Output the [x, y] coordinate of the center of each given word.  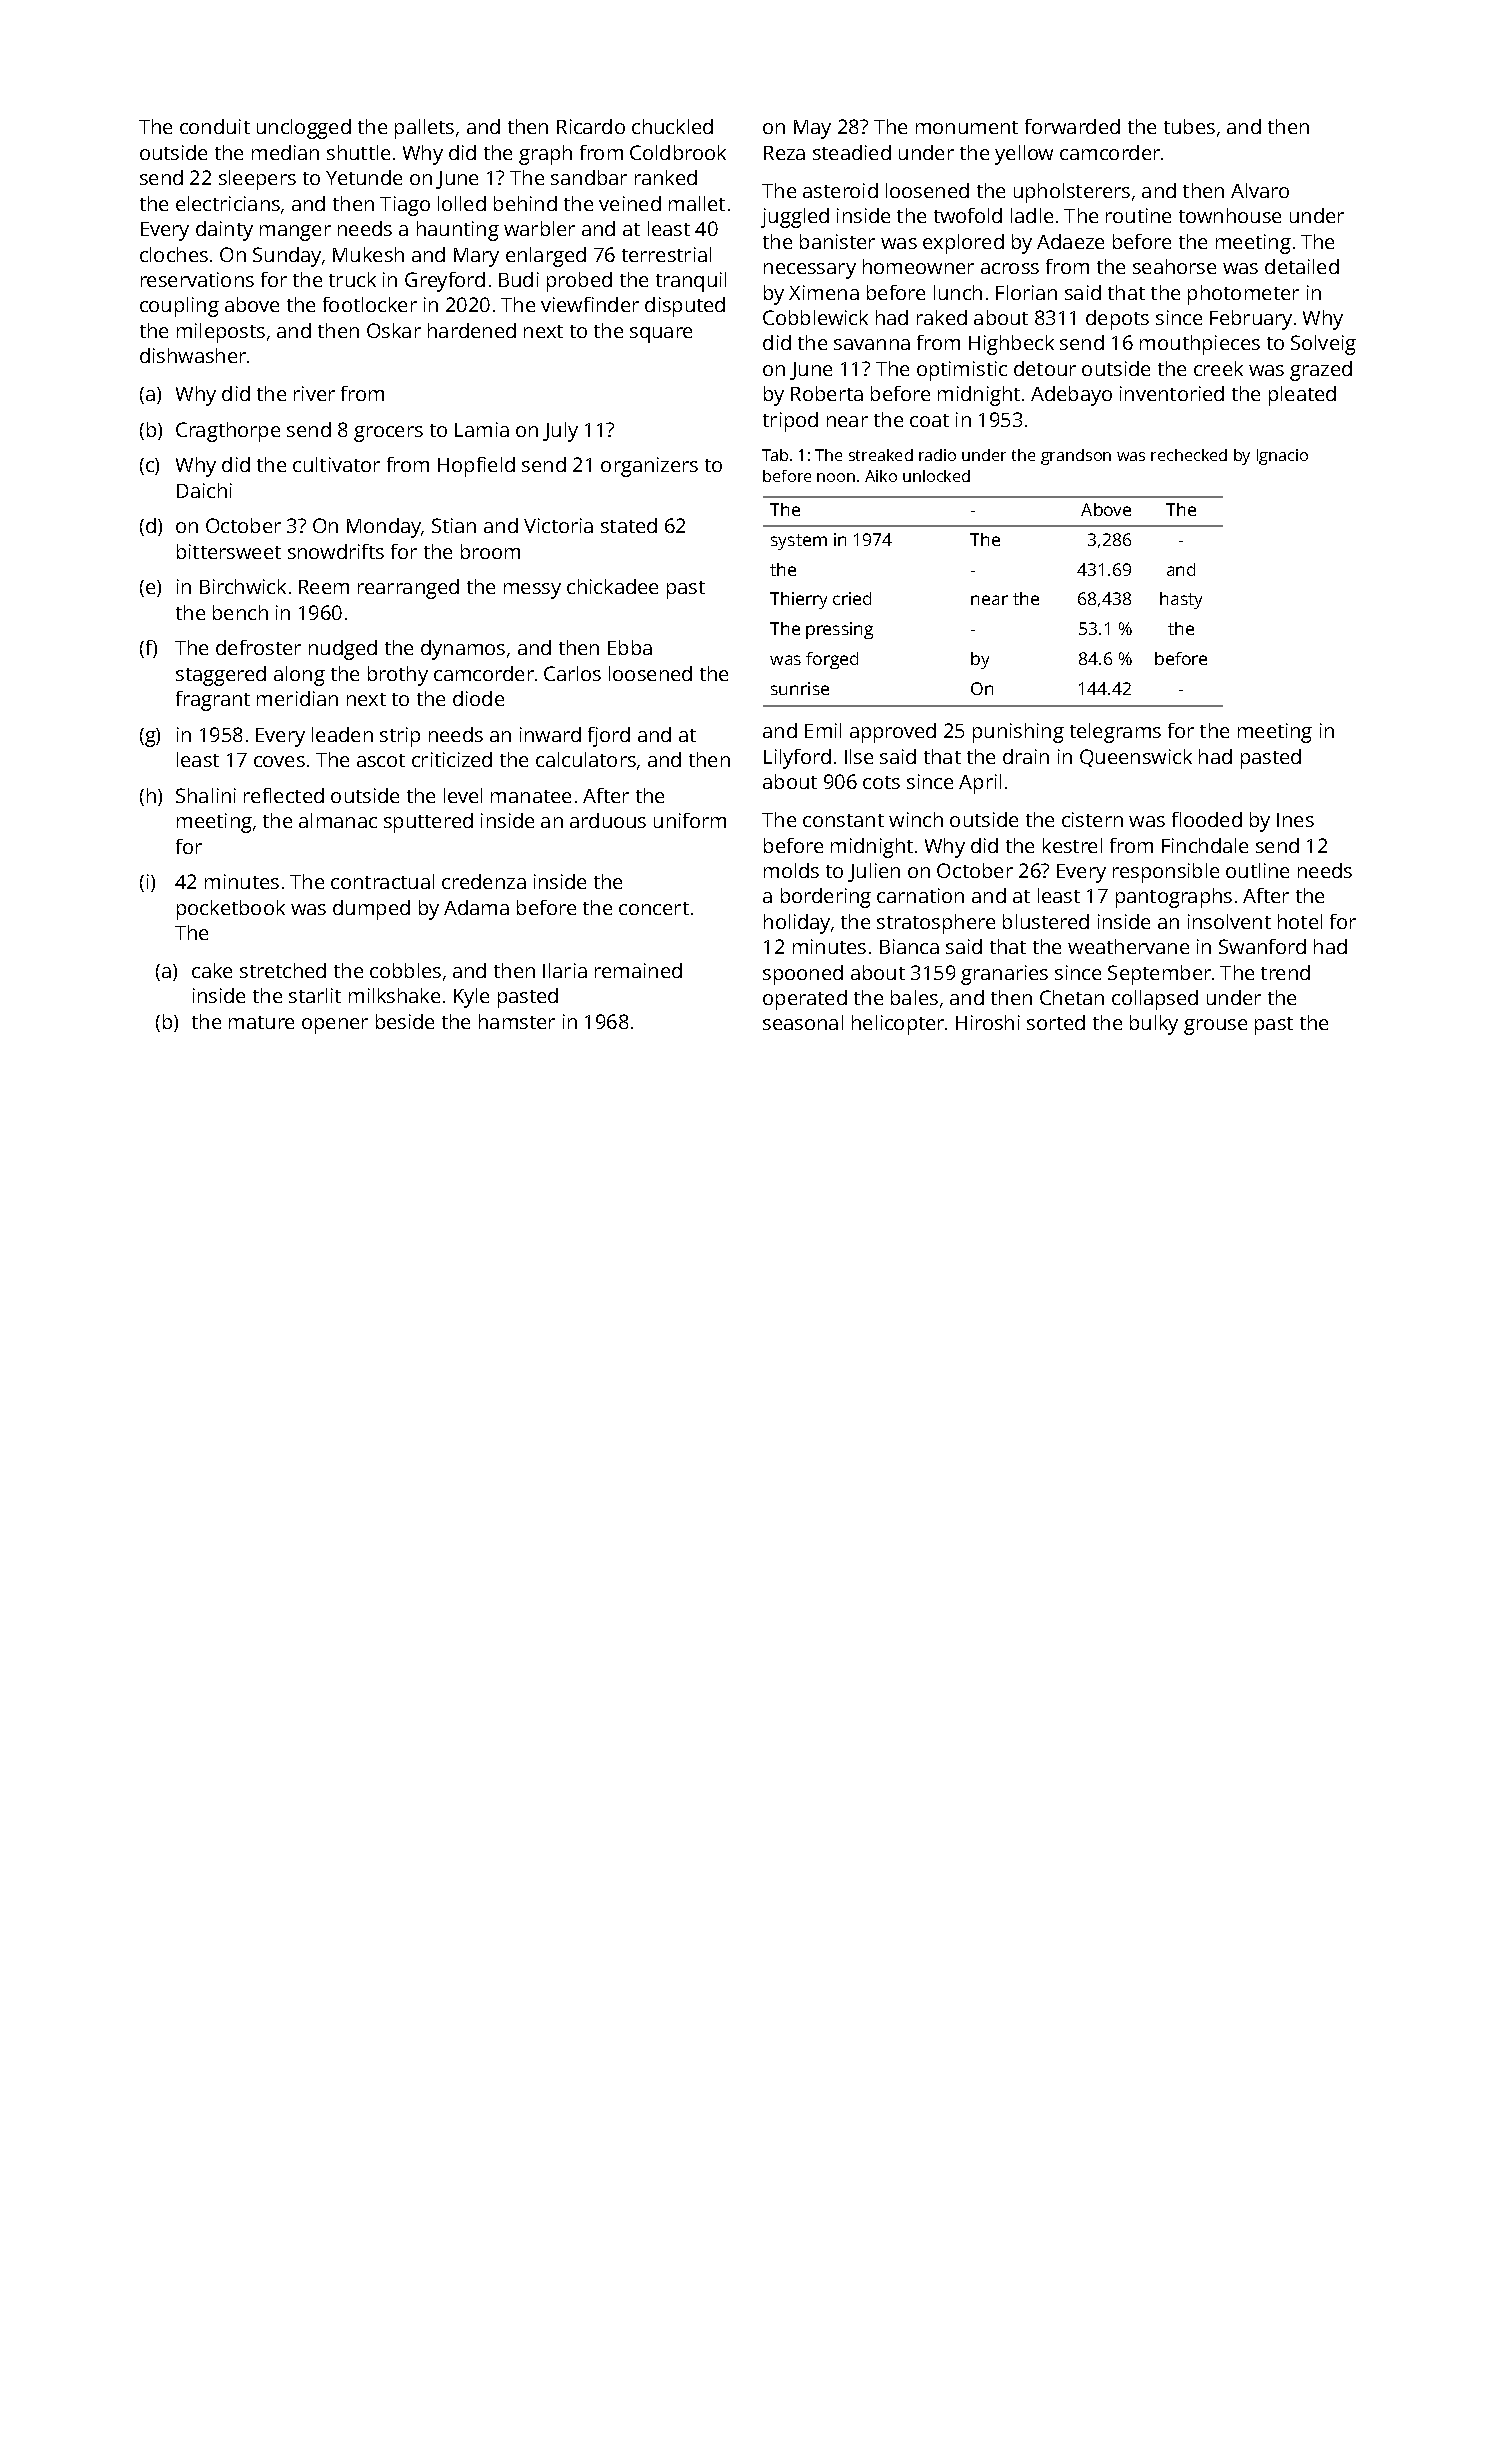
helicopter [898, 1025]
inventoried [1172, 393]
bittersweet [229, 551]
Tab [775, 455]
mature [261, 1022]
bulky [1154, 1025]
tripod [790, 422]
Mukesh [368, 254]
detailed [1302, 266]
